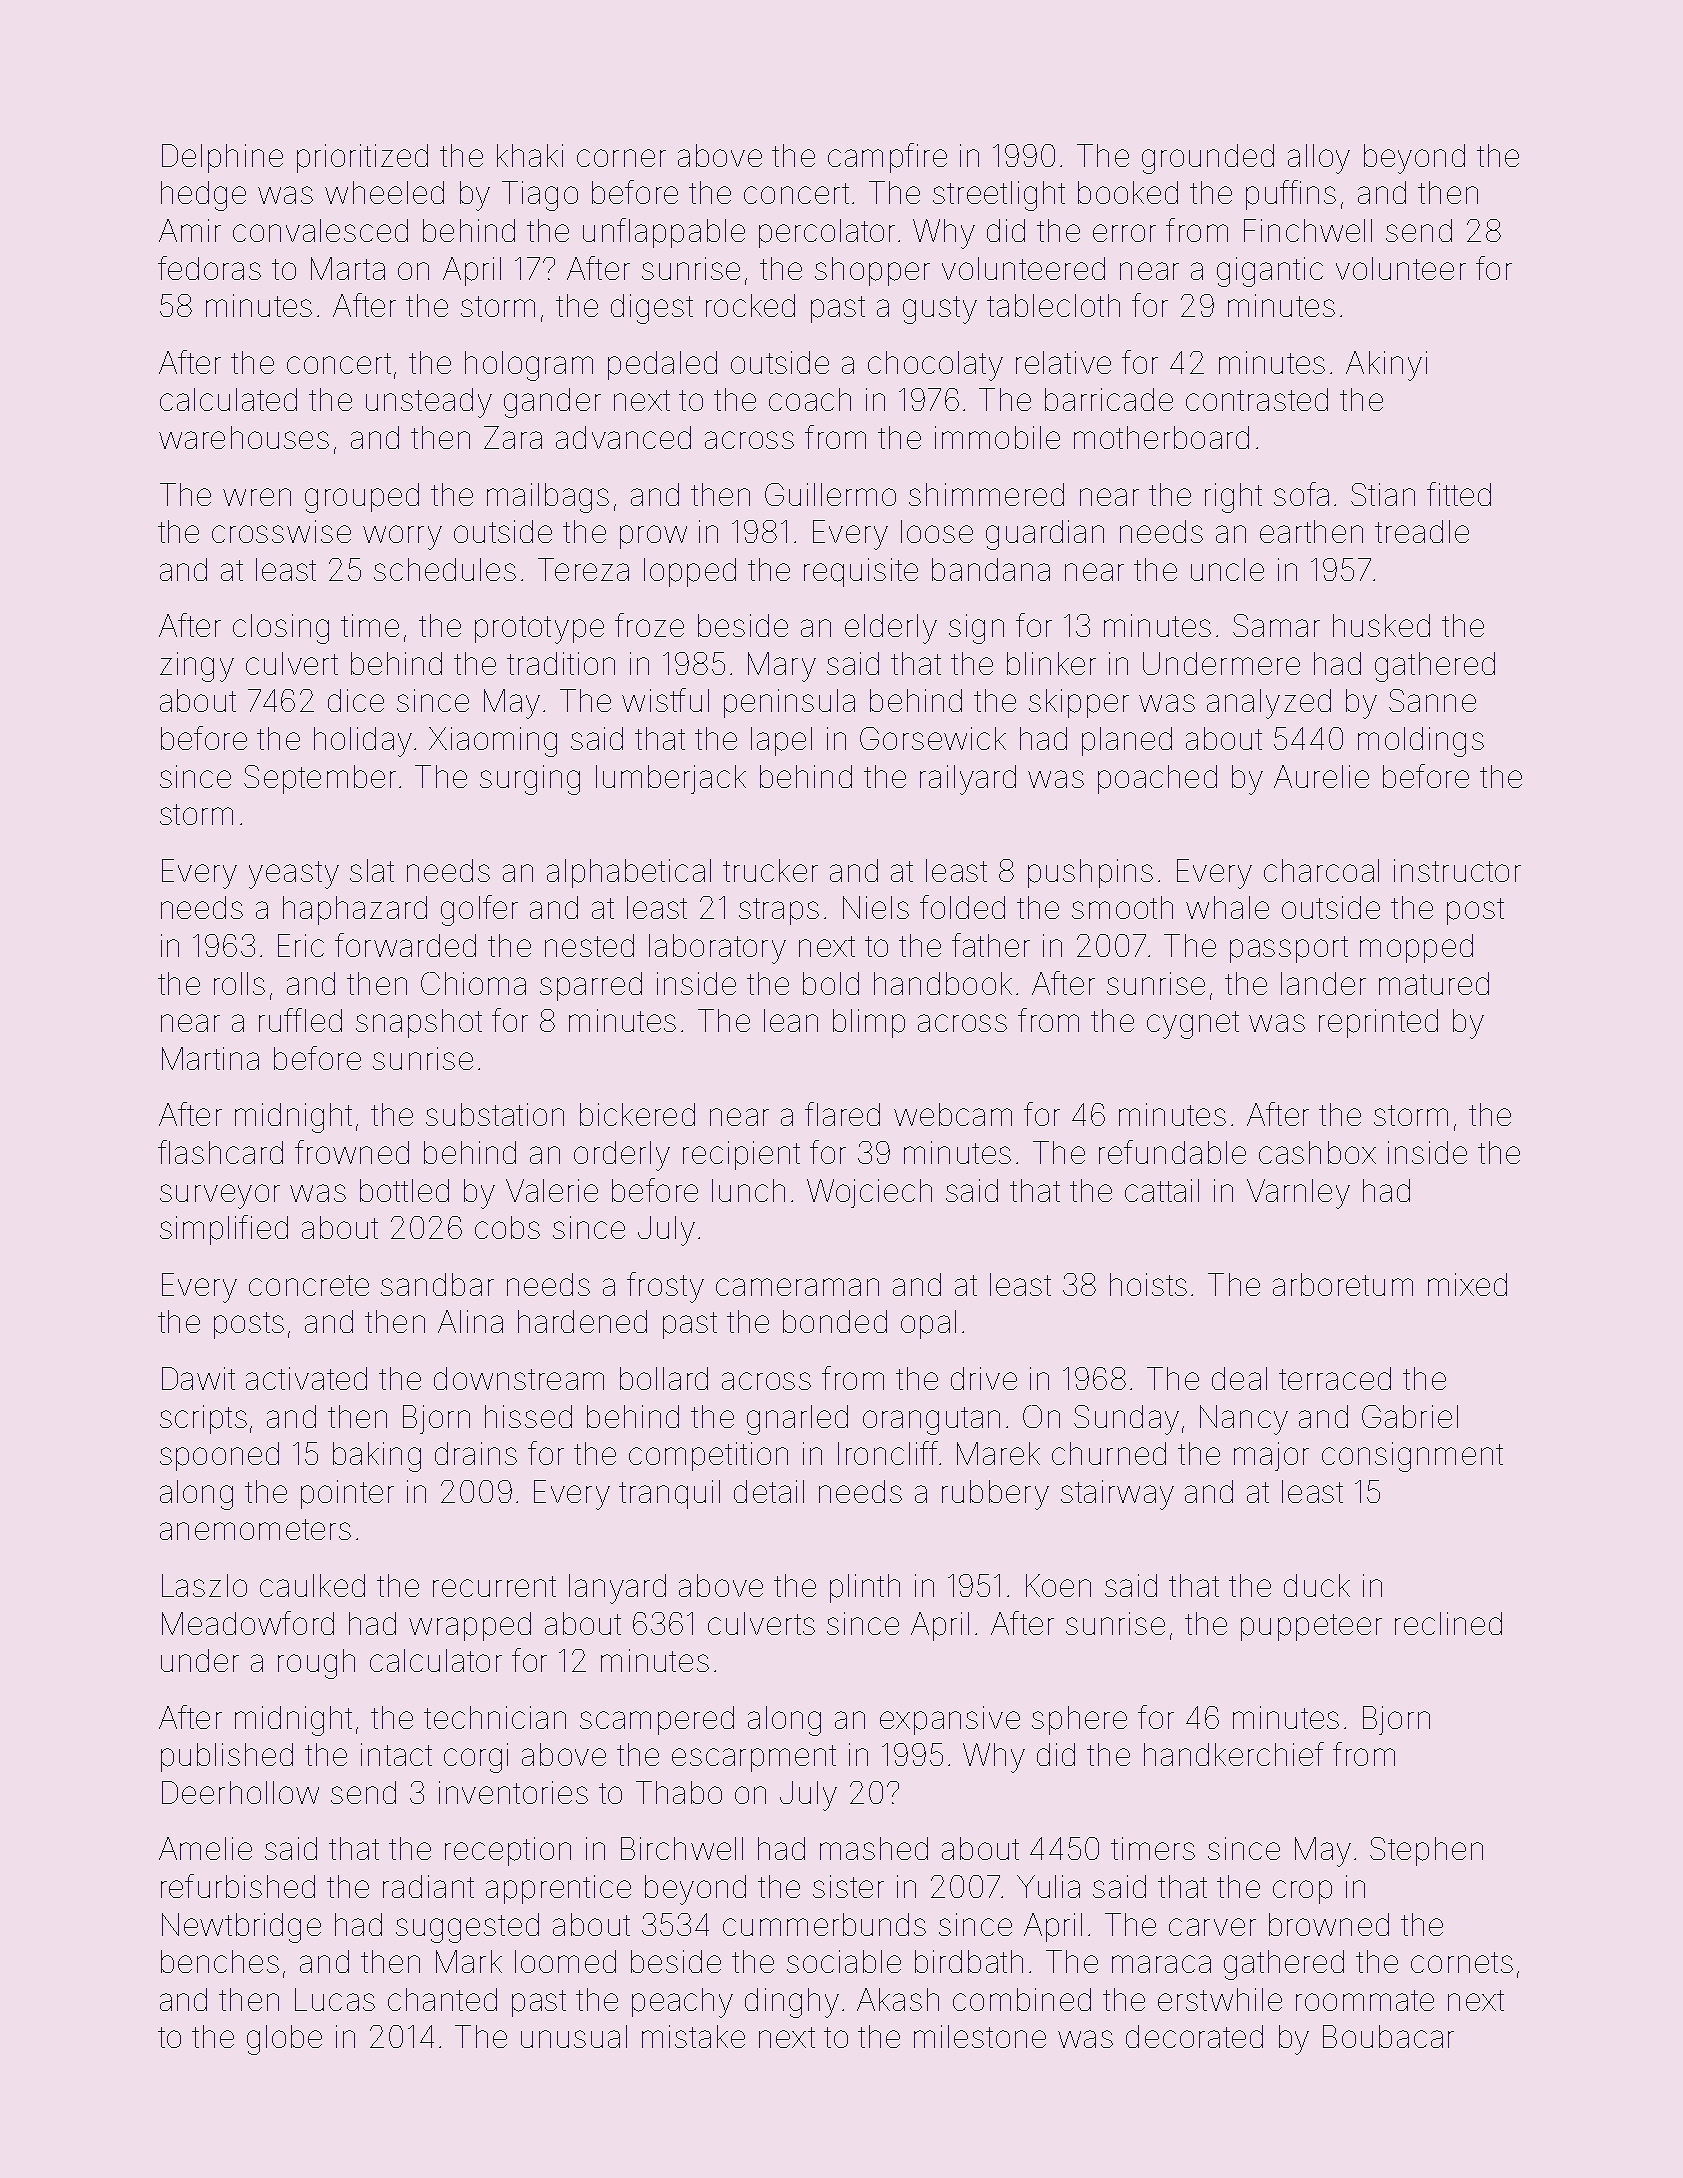  What do you see at coordinates (1053, 305) in the screenshot?
I see `tablecloth` at bounding box center [1053, 305].
